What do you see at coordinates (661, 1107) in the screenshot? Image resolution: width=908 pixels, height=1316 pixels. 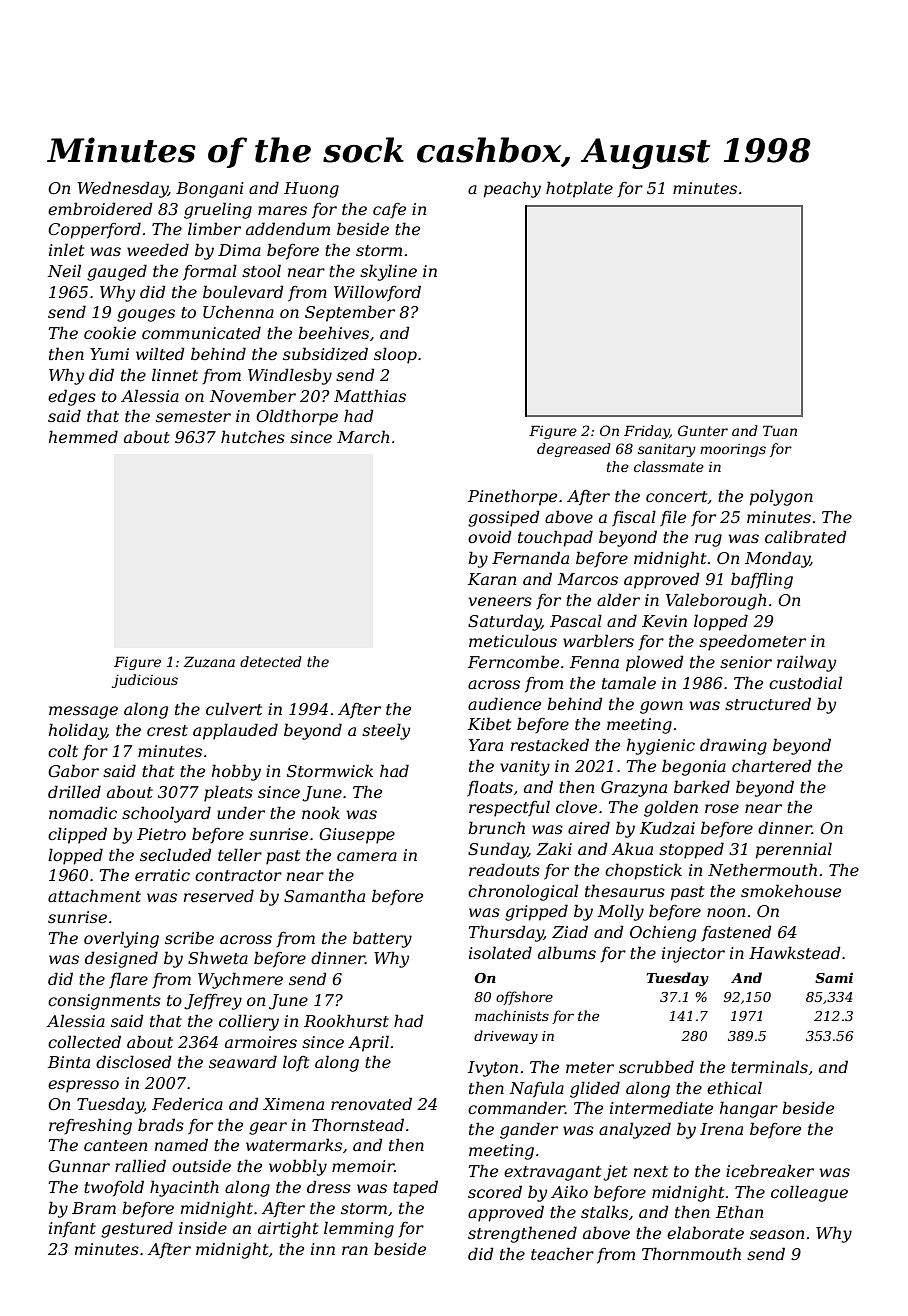 I see `intermediate` at bounding box center [661, 1107].
